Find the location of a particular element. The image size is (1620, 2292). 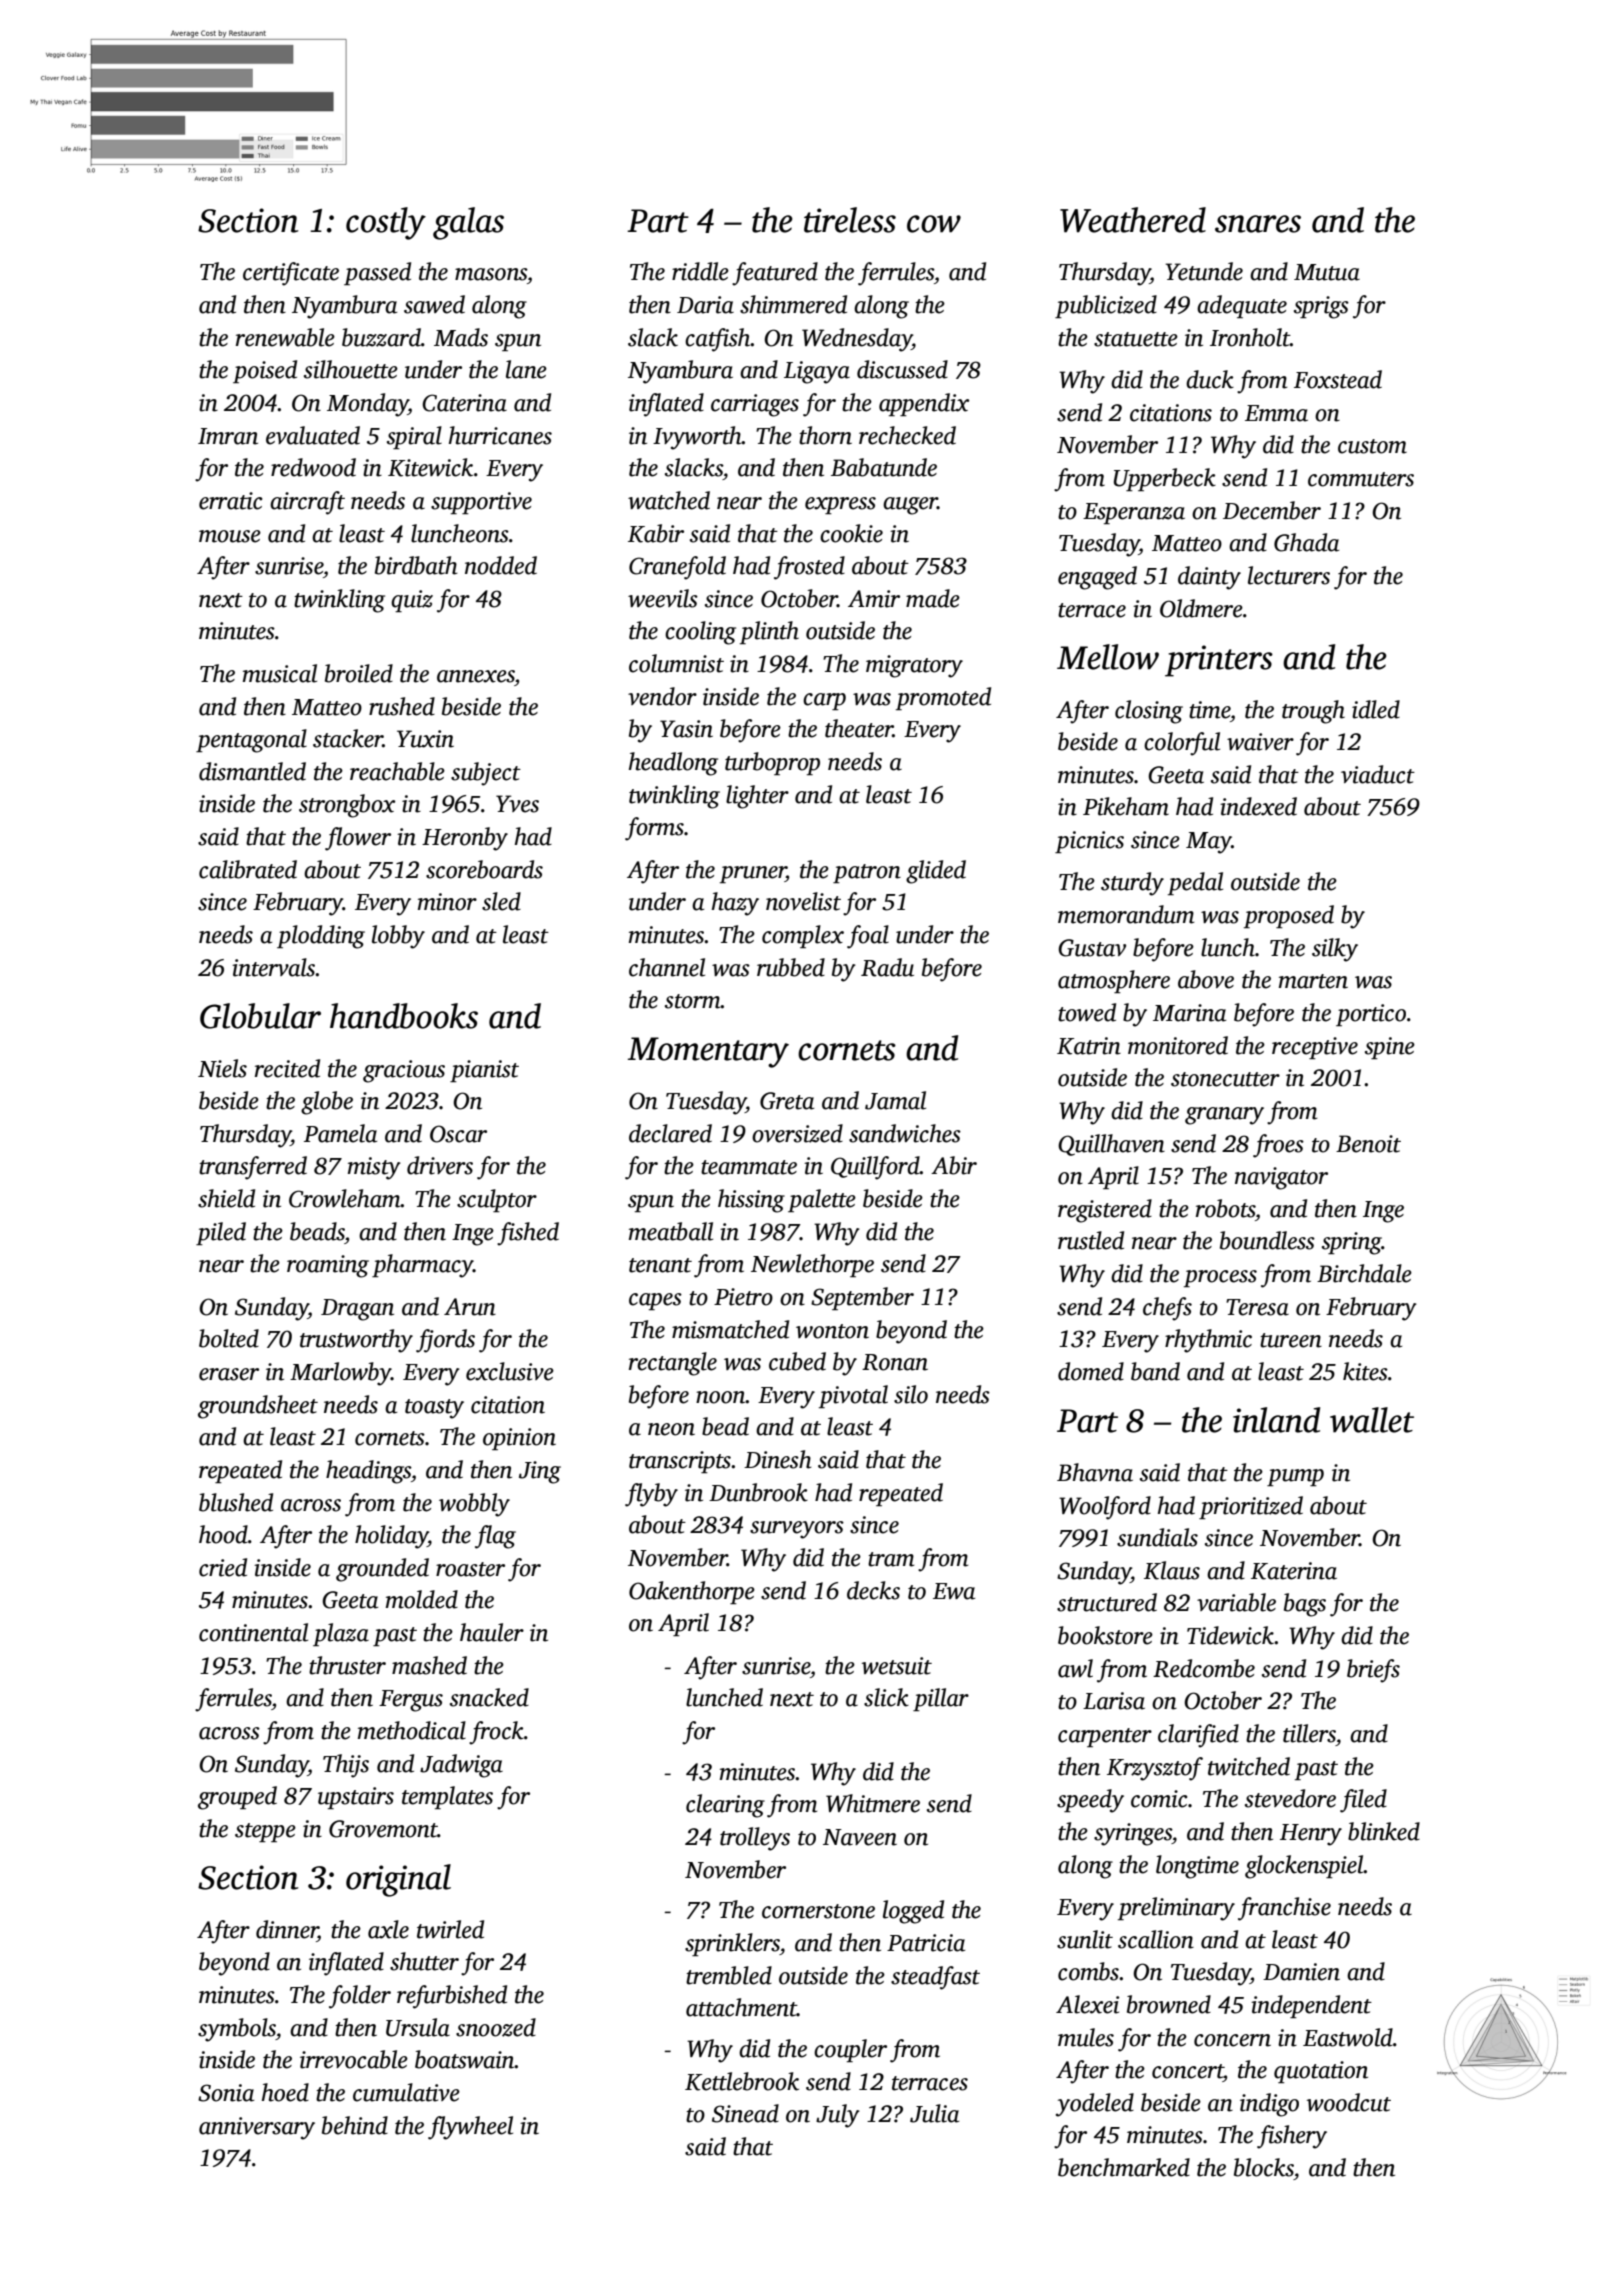

made is located at coordinates (933, 598).
